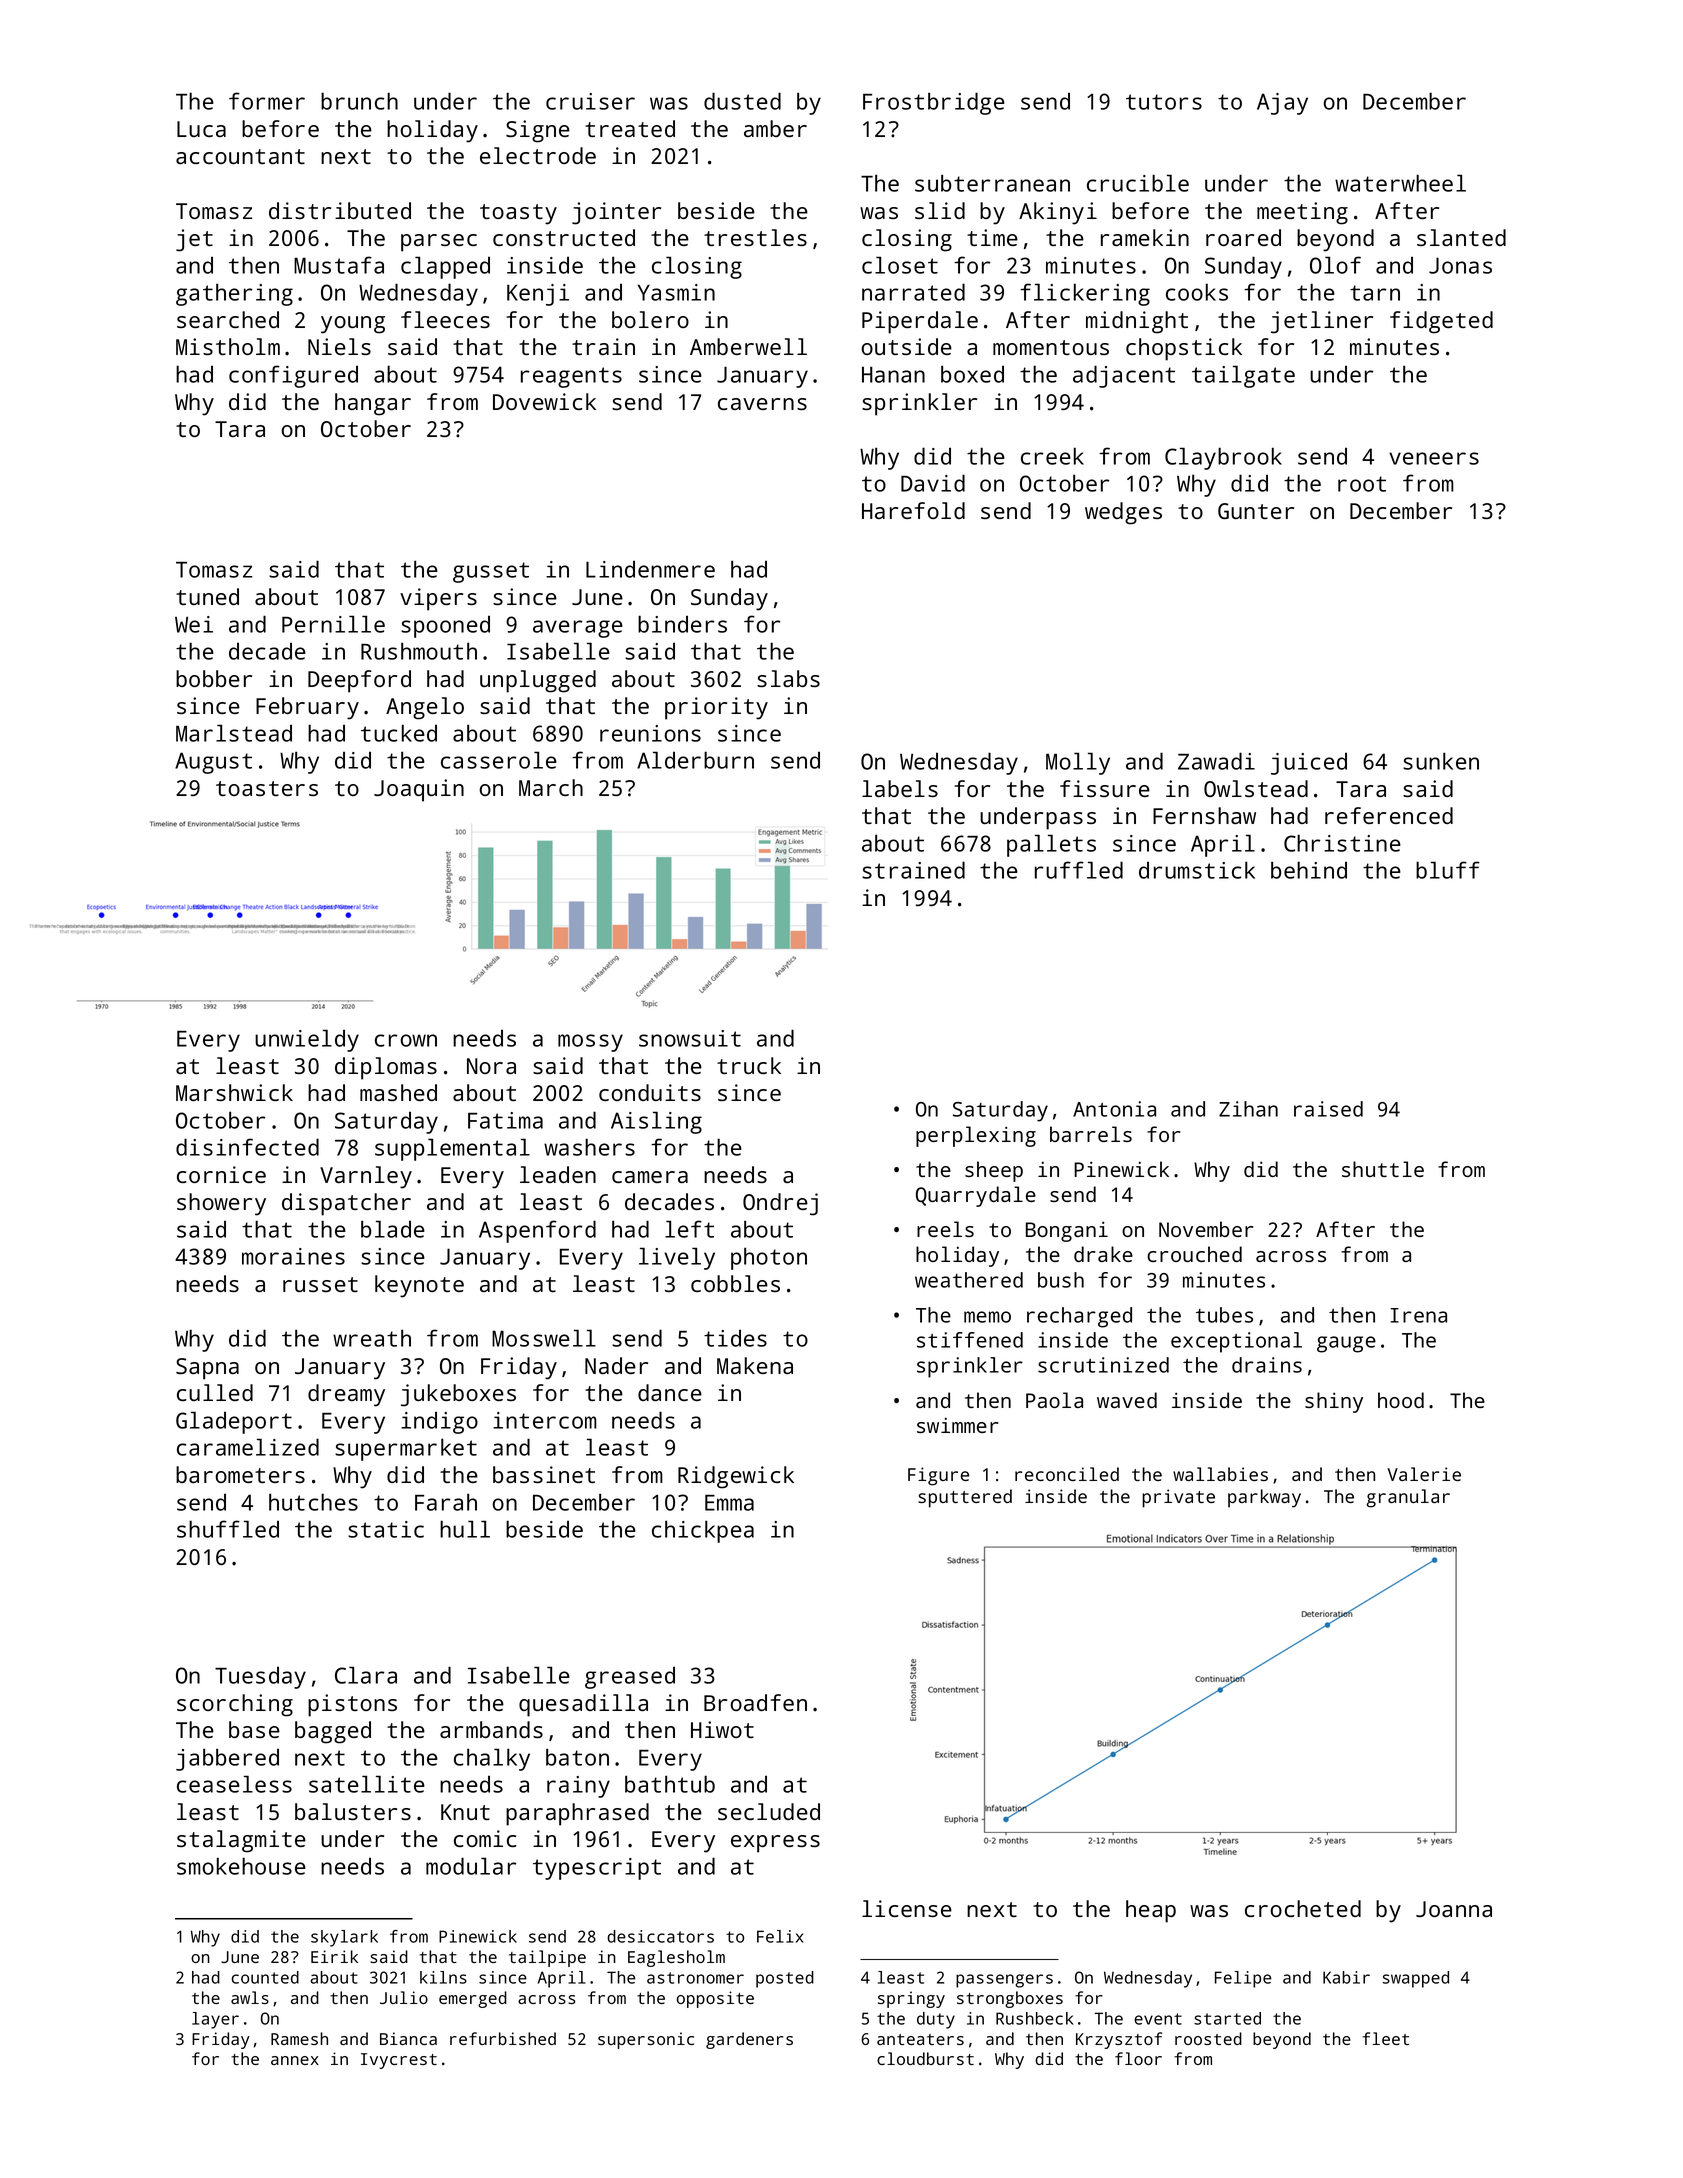 The width and height of the screenshot is (1683, 2178). Describe the element at coordinates (1424, 1474) in the screenshot. I see `Valerie` at that location.
